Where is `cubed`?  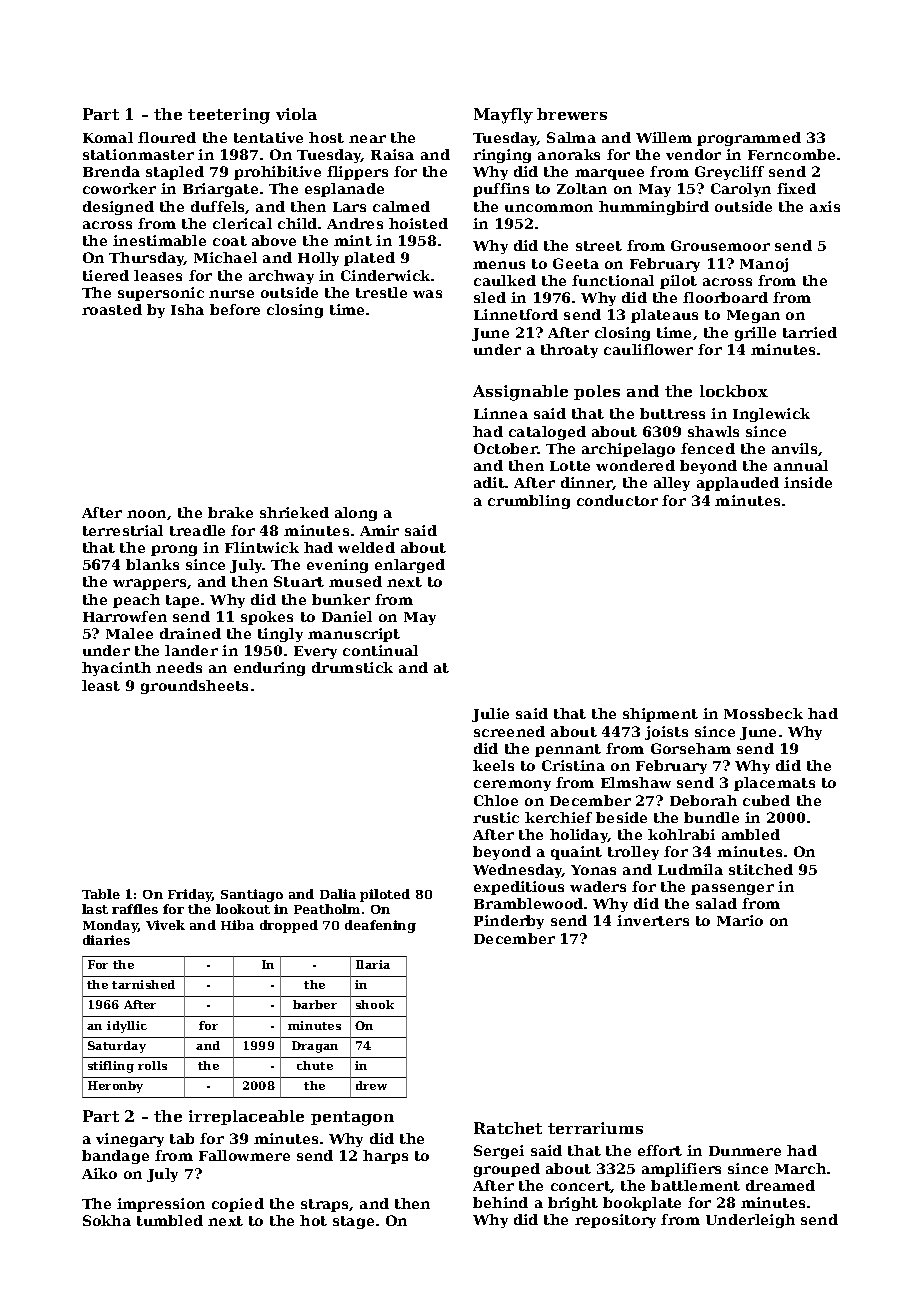 cubed is located at coordinates (766, 800).
